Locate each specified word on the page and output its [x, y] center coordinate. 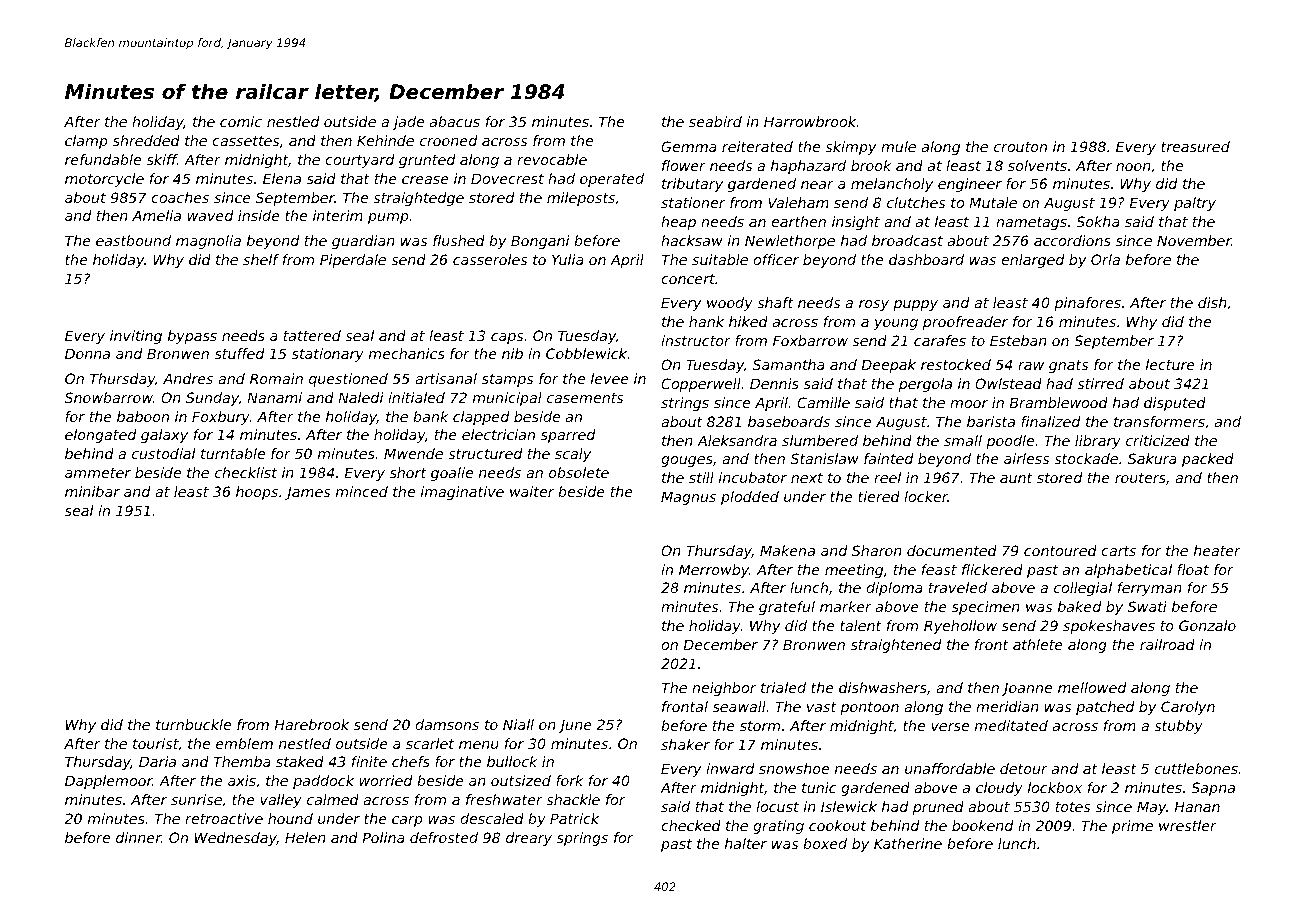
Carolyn [1188, 708]
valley [281, 801]
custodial [164, 453]
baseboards [789, 421]
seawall [739, 706]
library [1098, 442]
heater [1217, 550]
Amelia [156, 215]
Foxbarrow [810, 340]
